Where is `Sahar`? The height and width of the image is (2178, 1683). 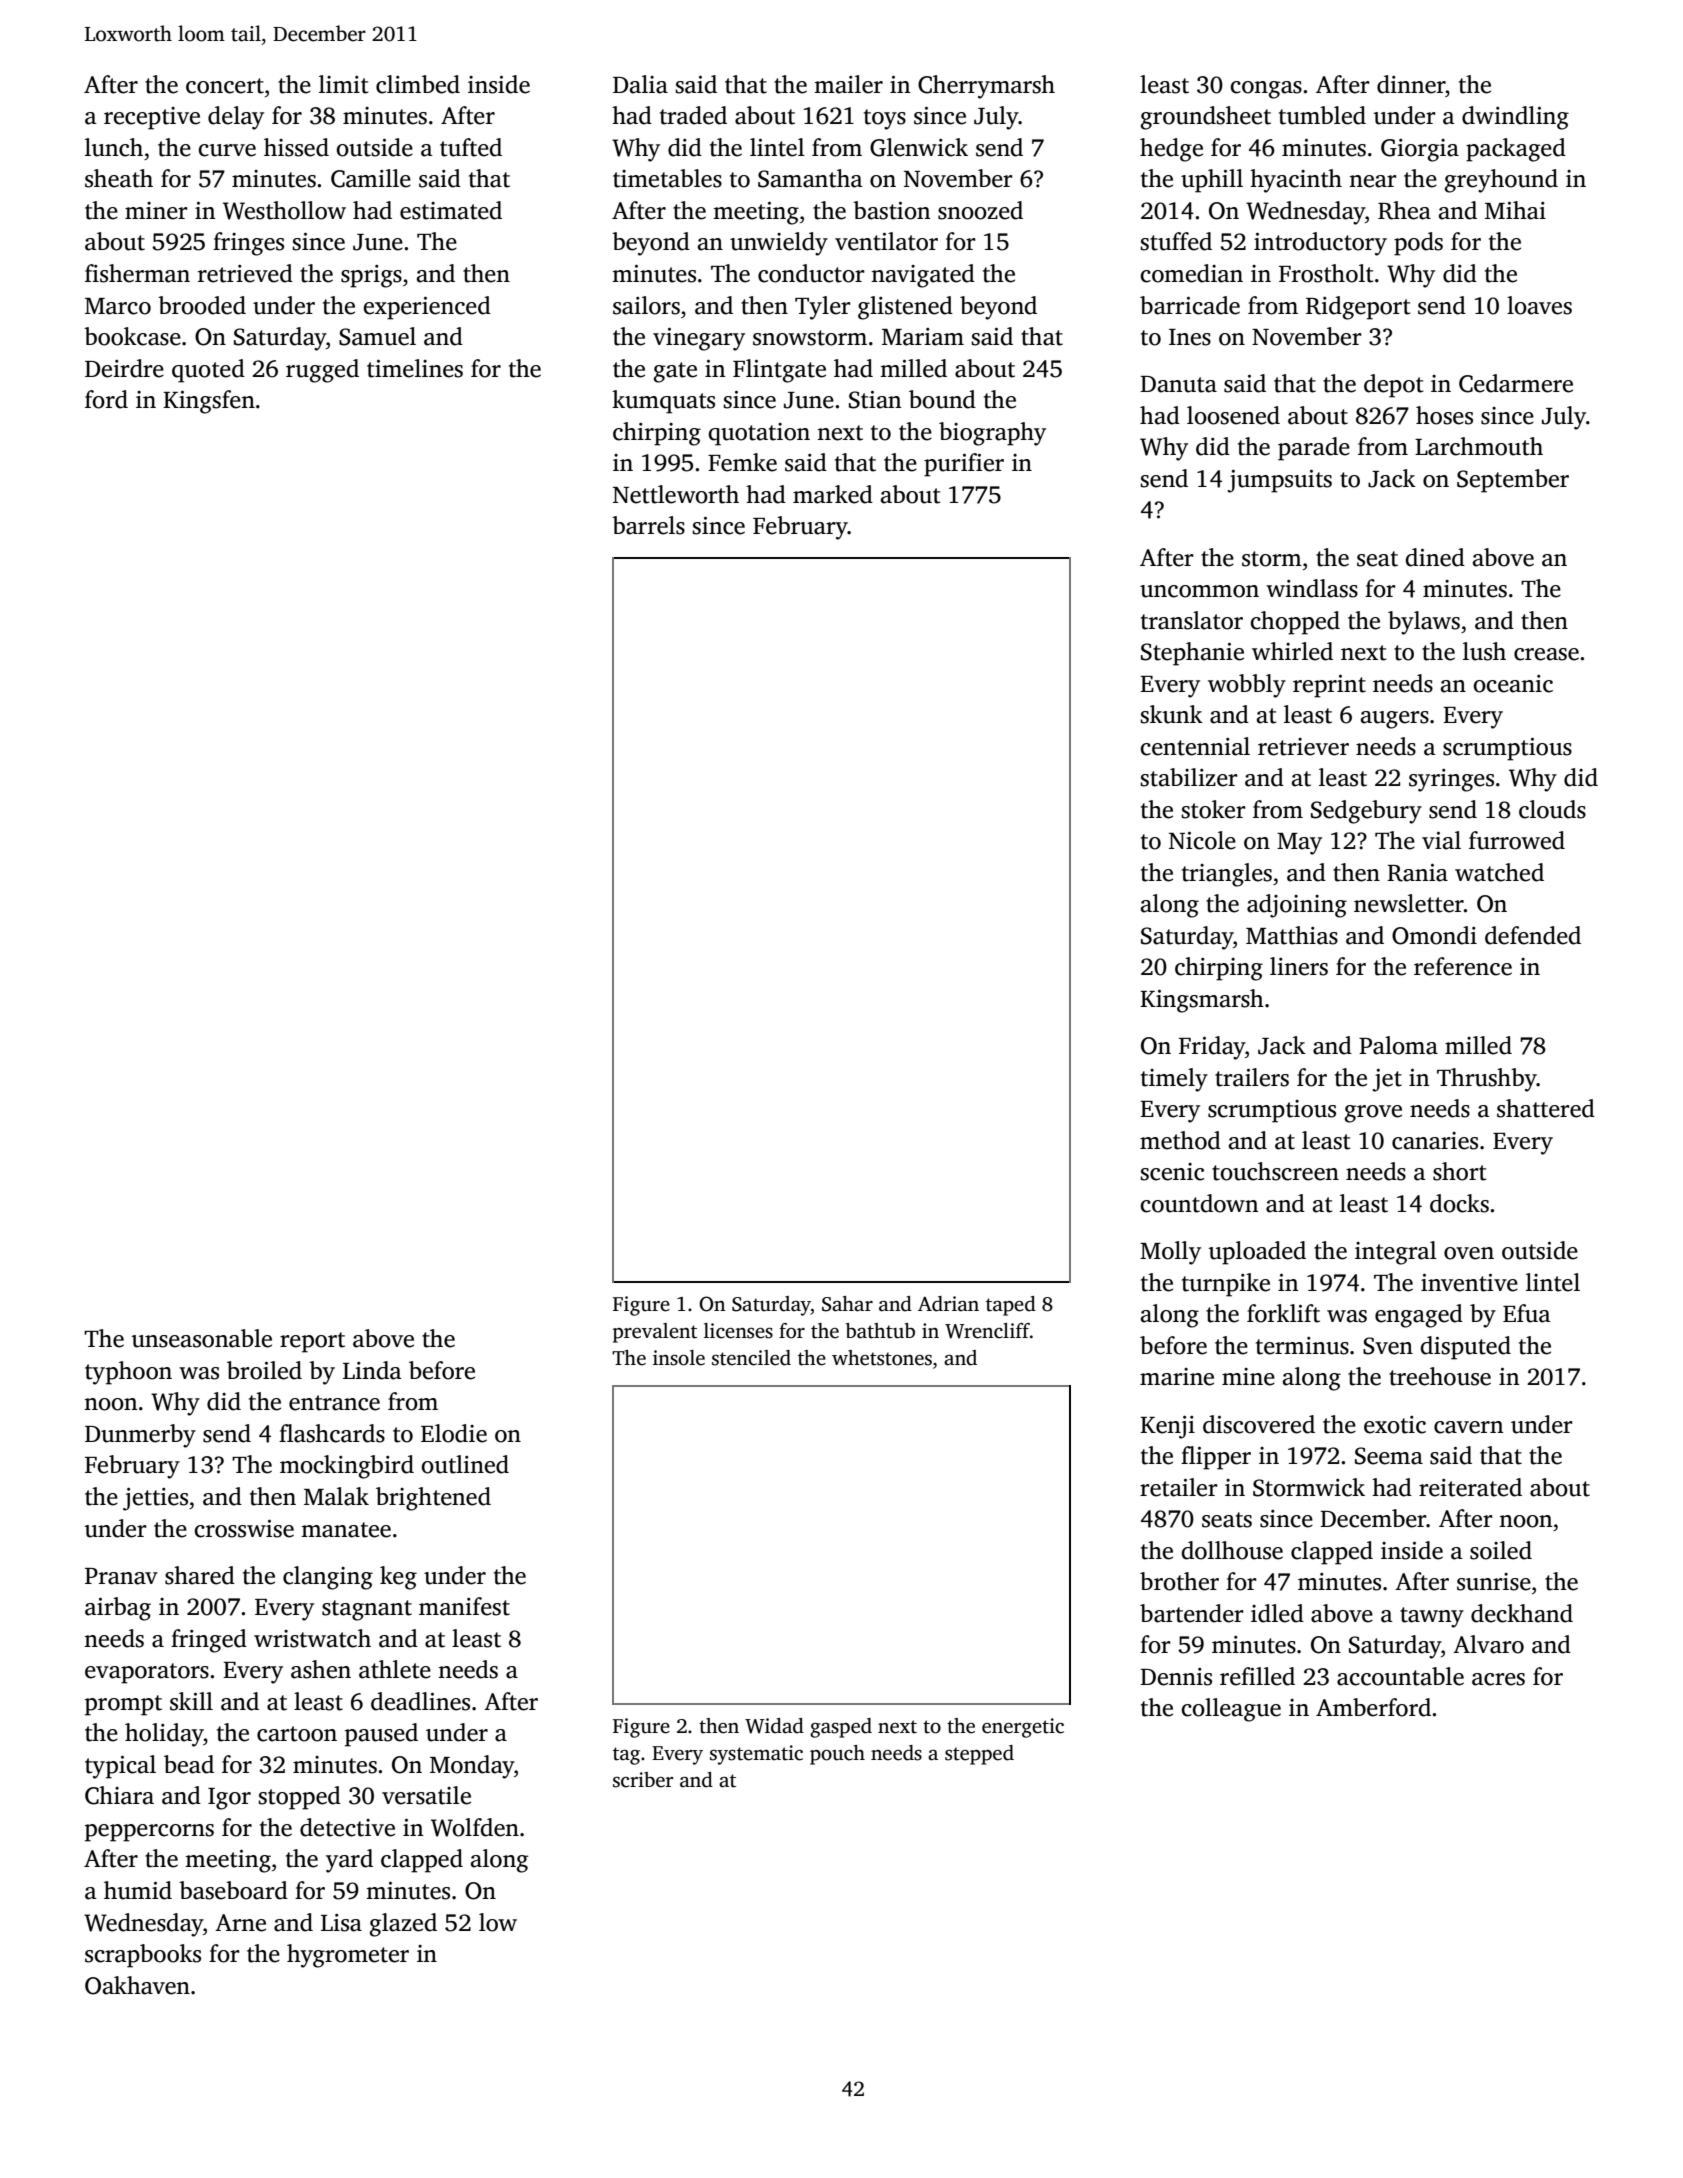
Sahar is located at coordinates (847, 1304).
